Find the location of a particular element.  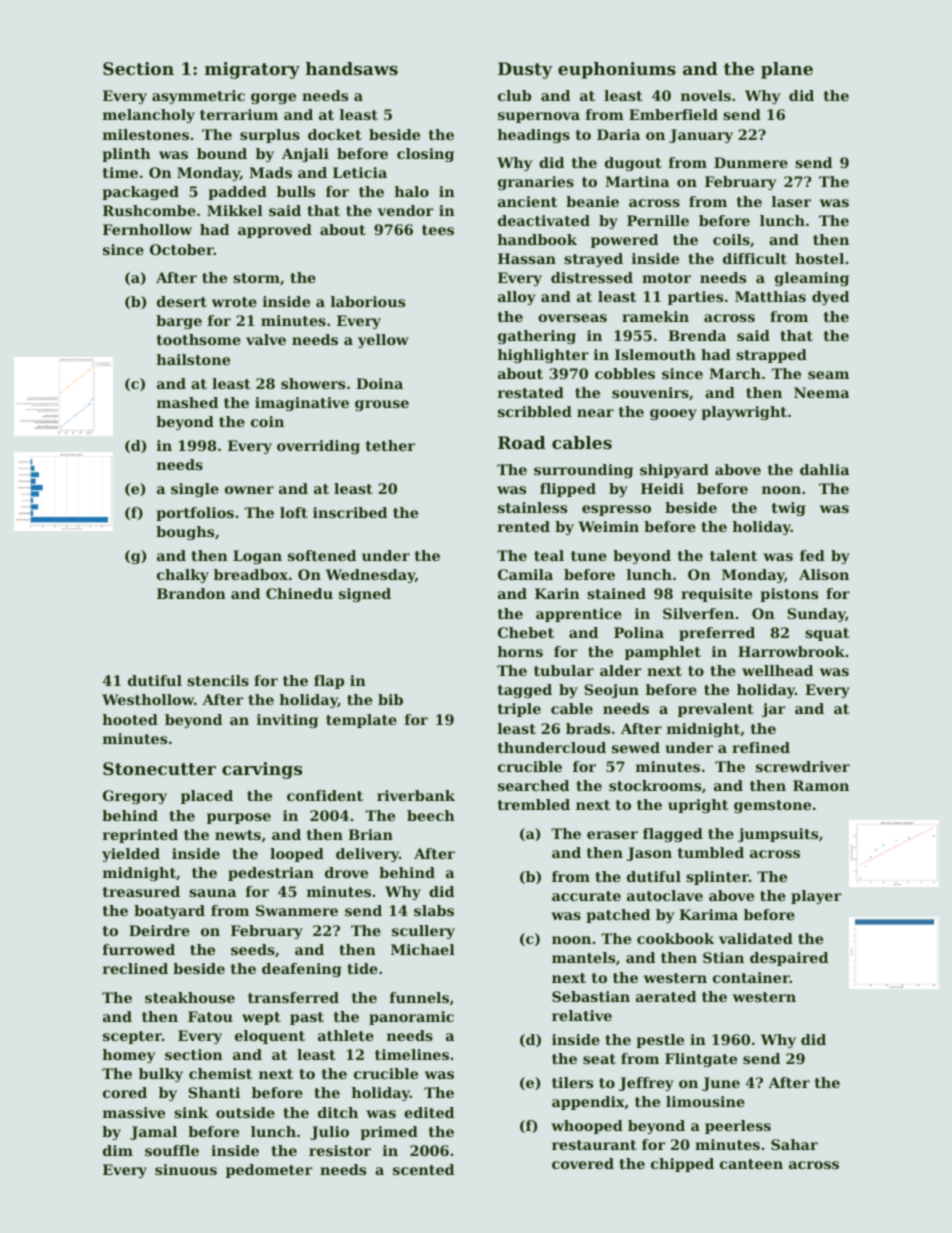

dim is located at coordinates (118, 1150).
